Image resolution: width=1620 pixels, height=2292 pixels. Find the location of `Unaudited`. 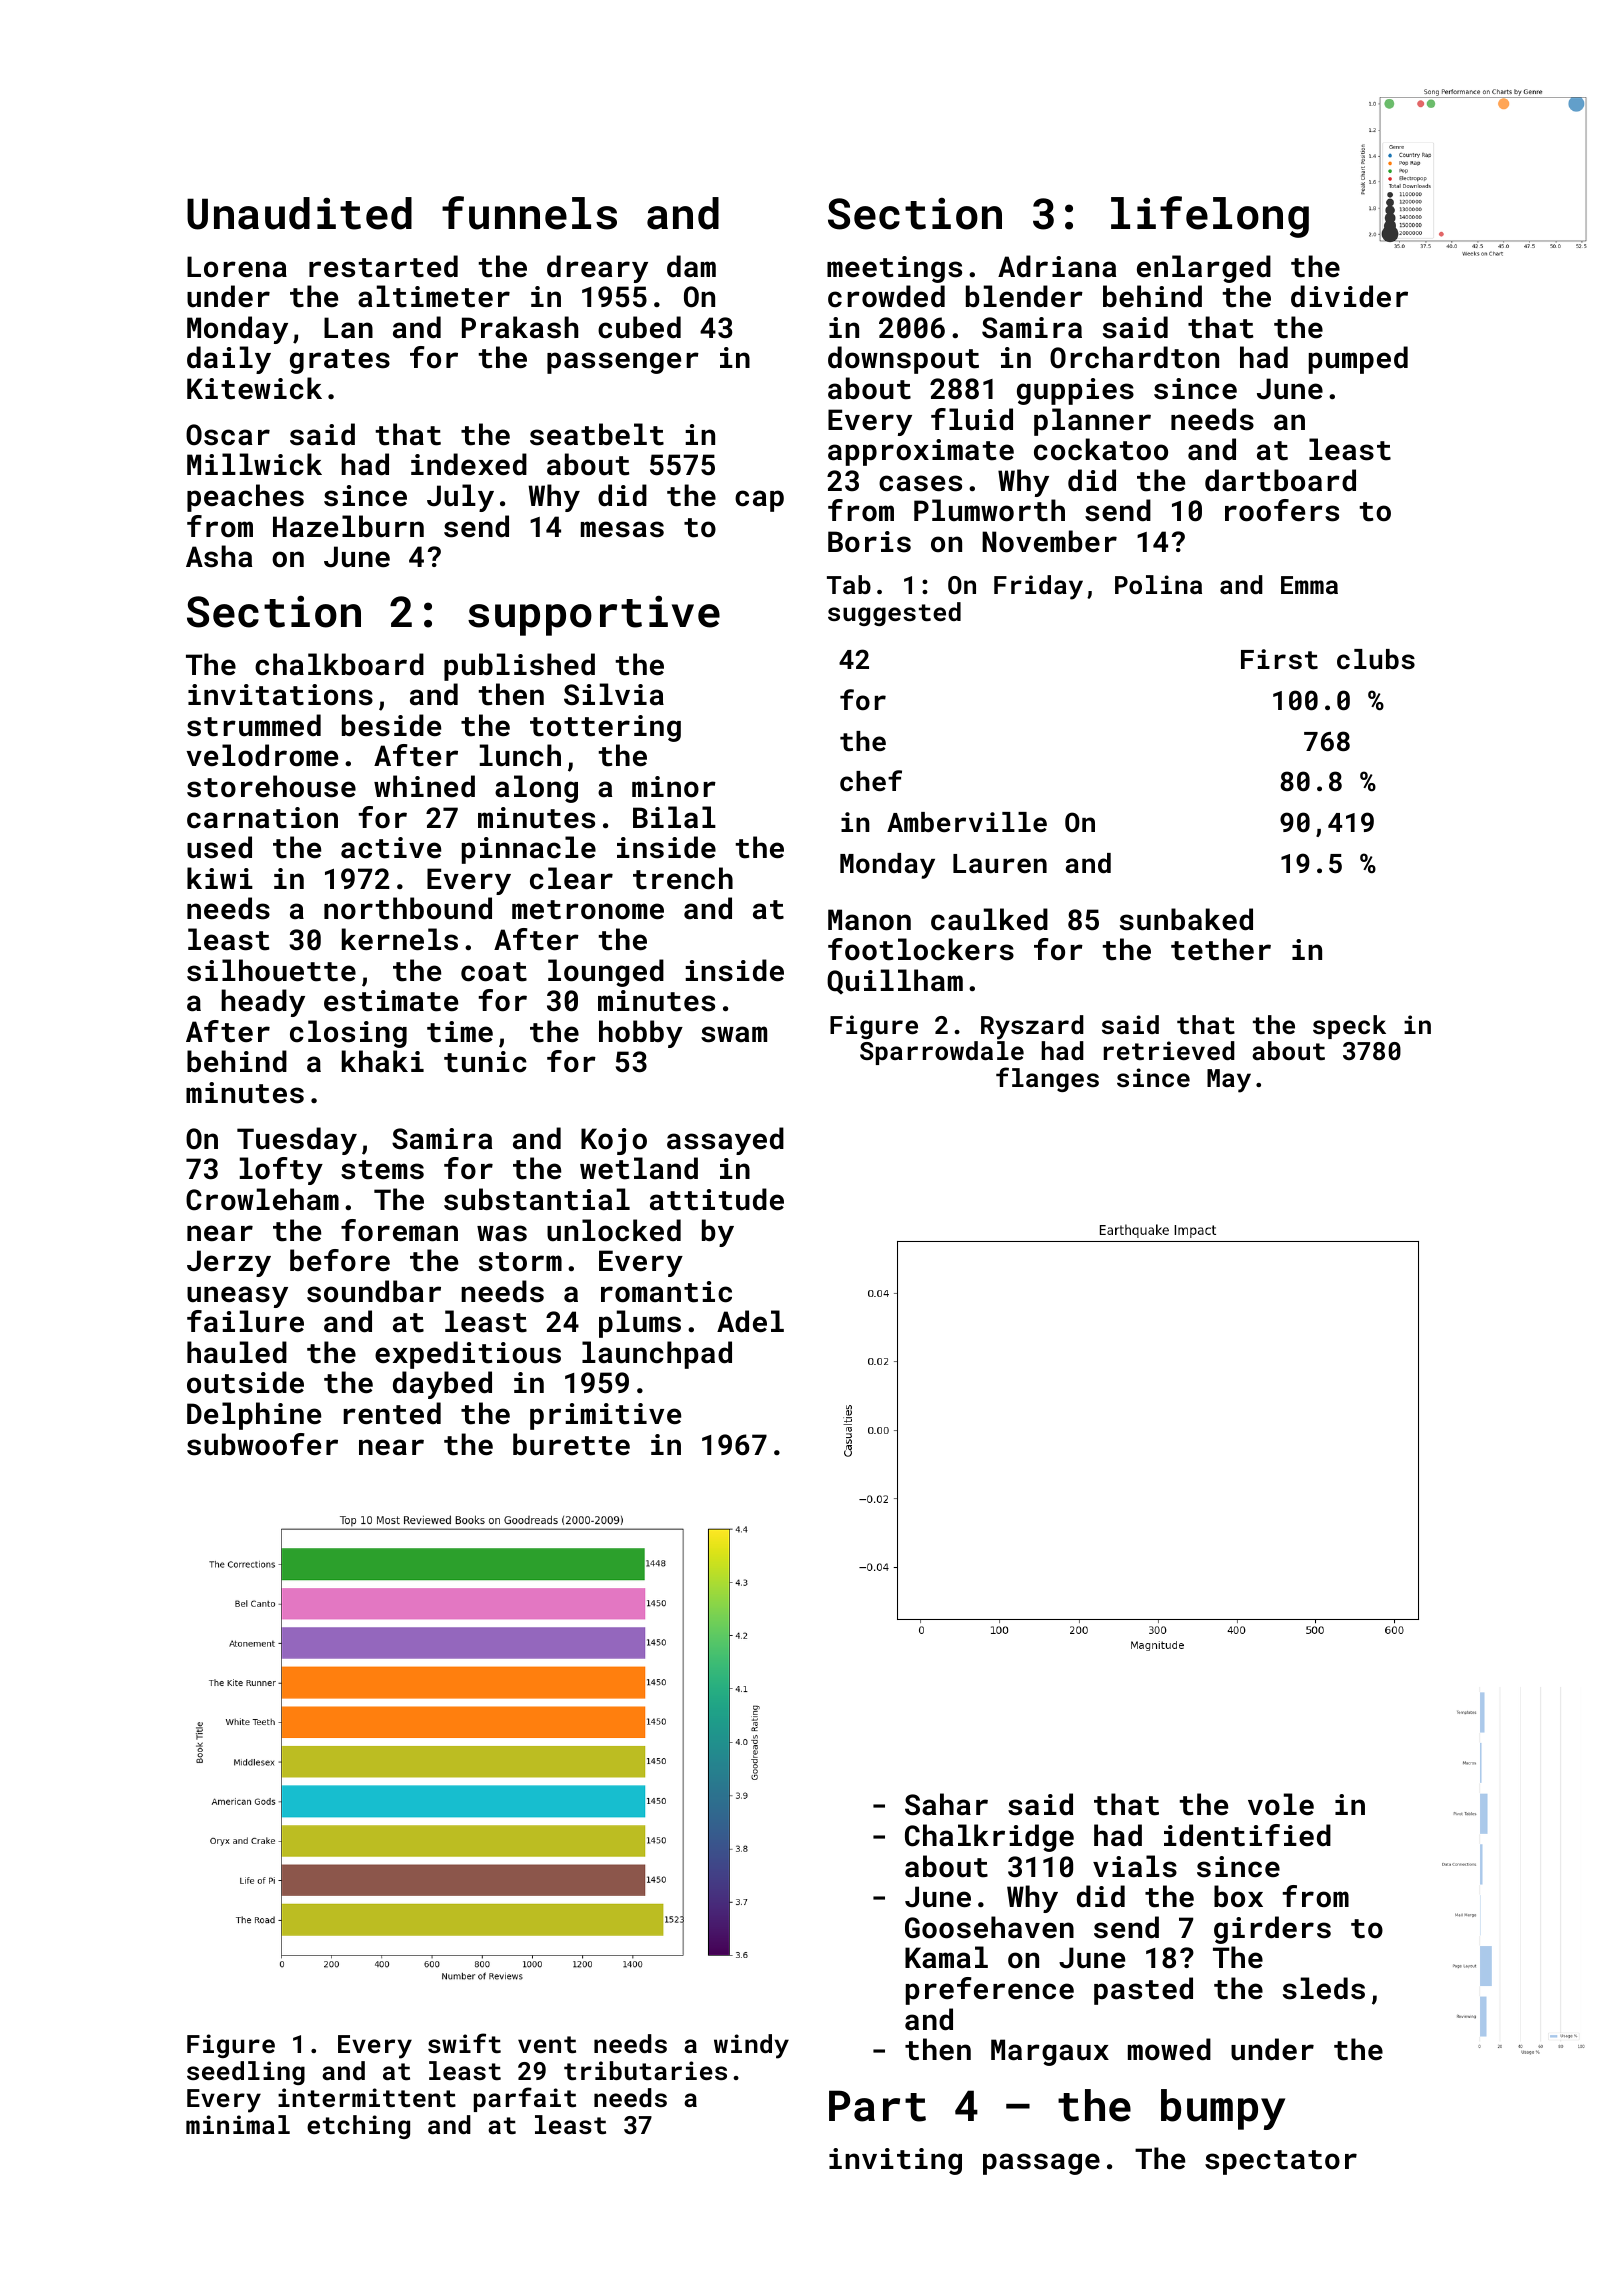

Unaudited is located at coordinates (299, 213).
